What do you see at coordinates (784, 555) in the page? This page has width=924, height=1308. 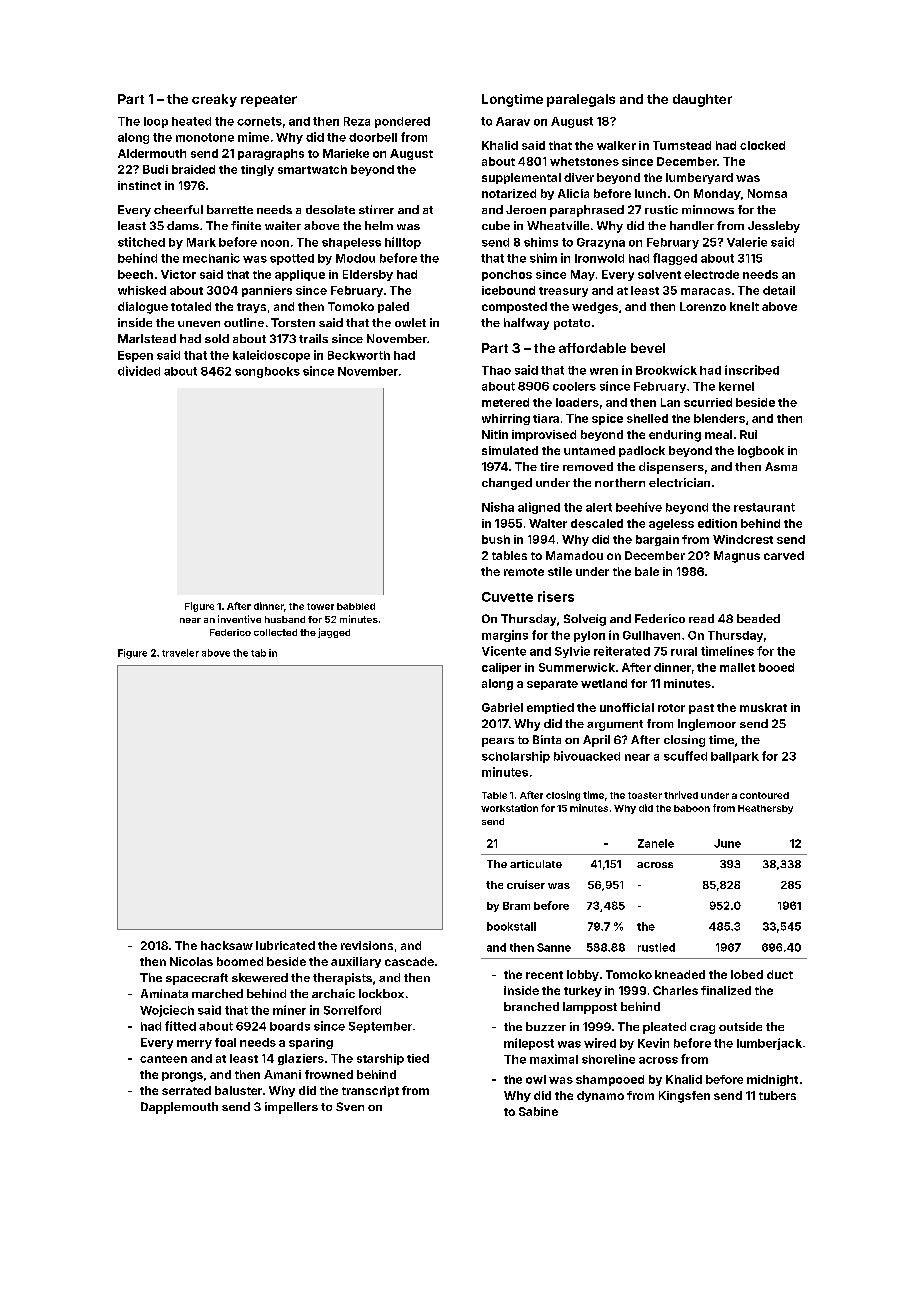 I see `carved` at bounding box center [784, 555].
